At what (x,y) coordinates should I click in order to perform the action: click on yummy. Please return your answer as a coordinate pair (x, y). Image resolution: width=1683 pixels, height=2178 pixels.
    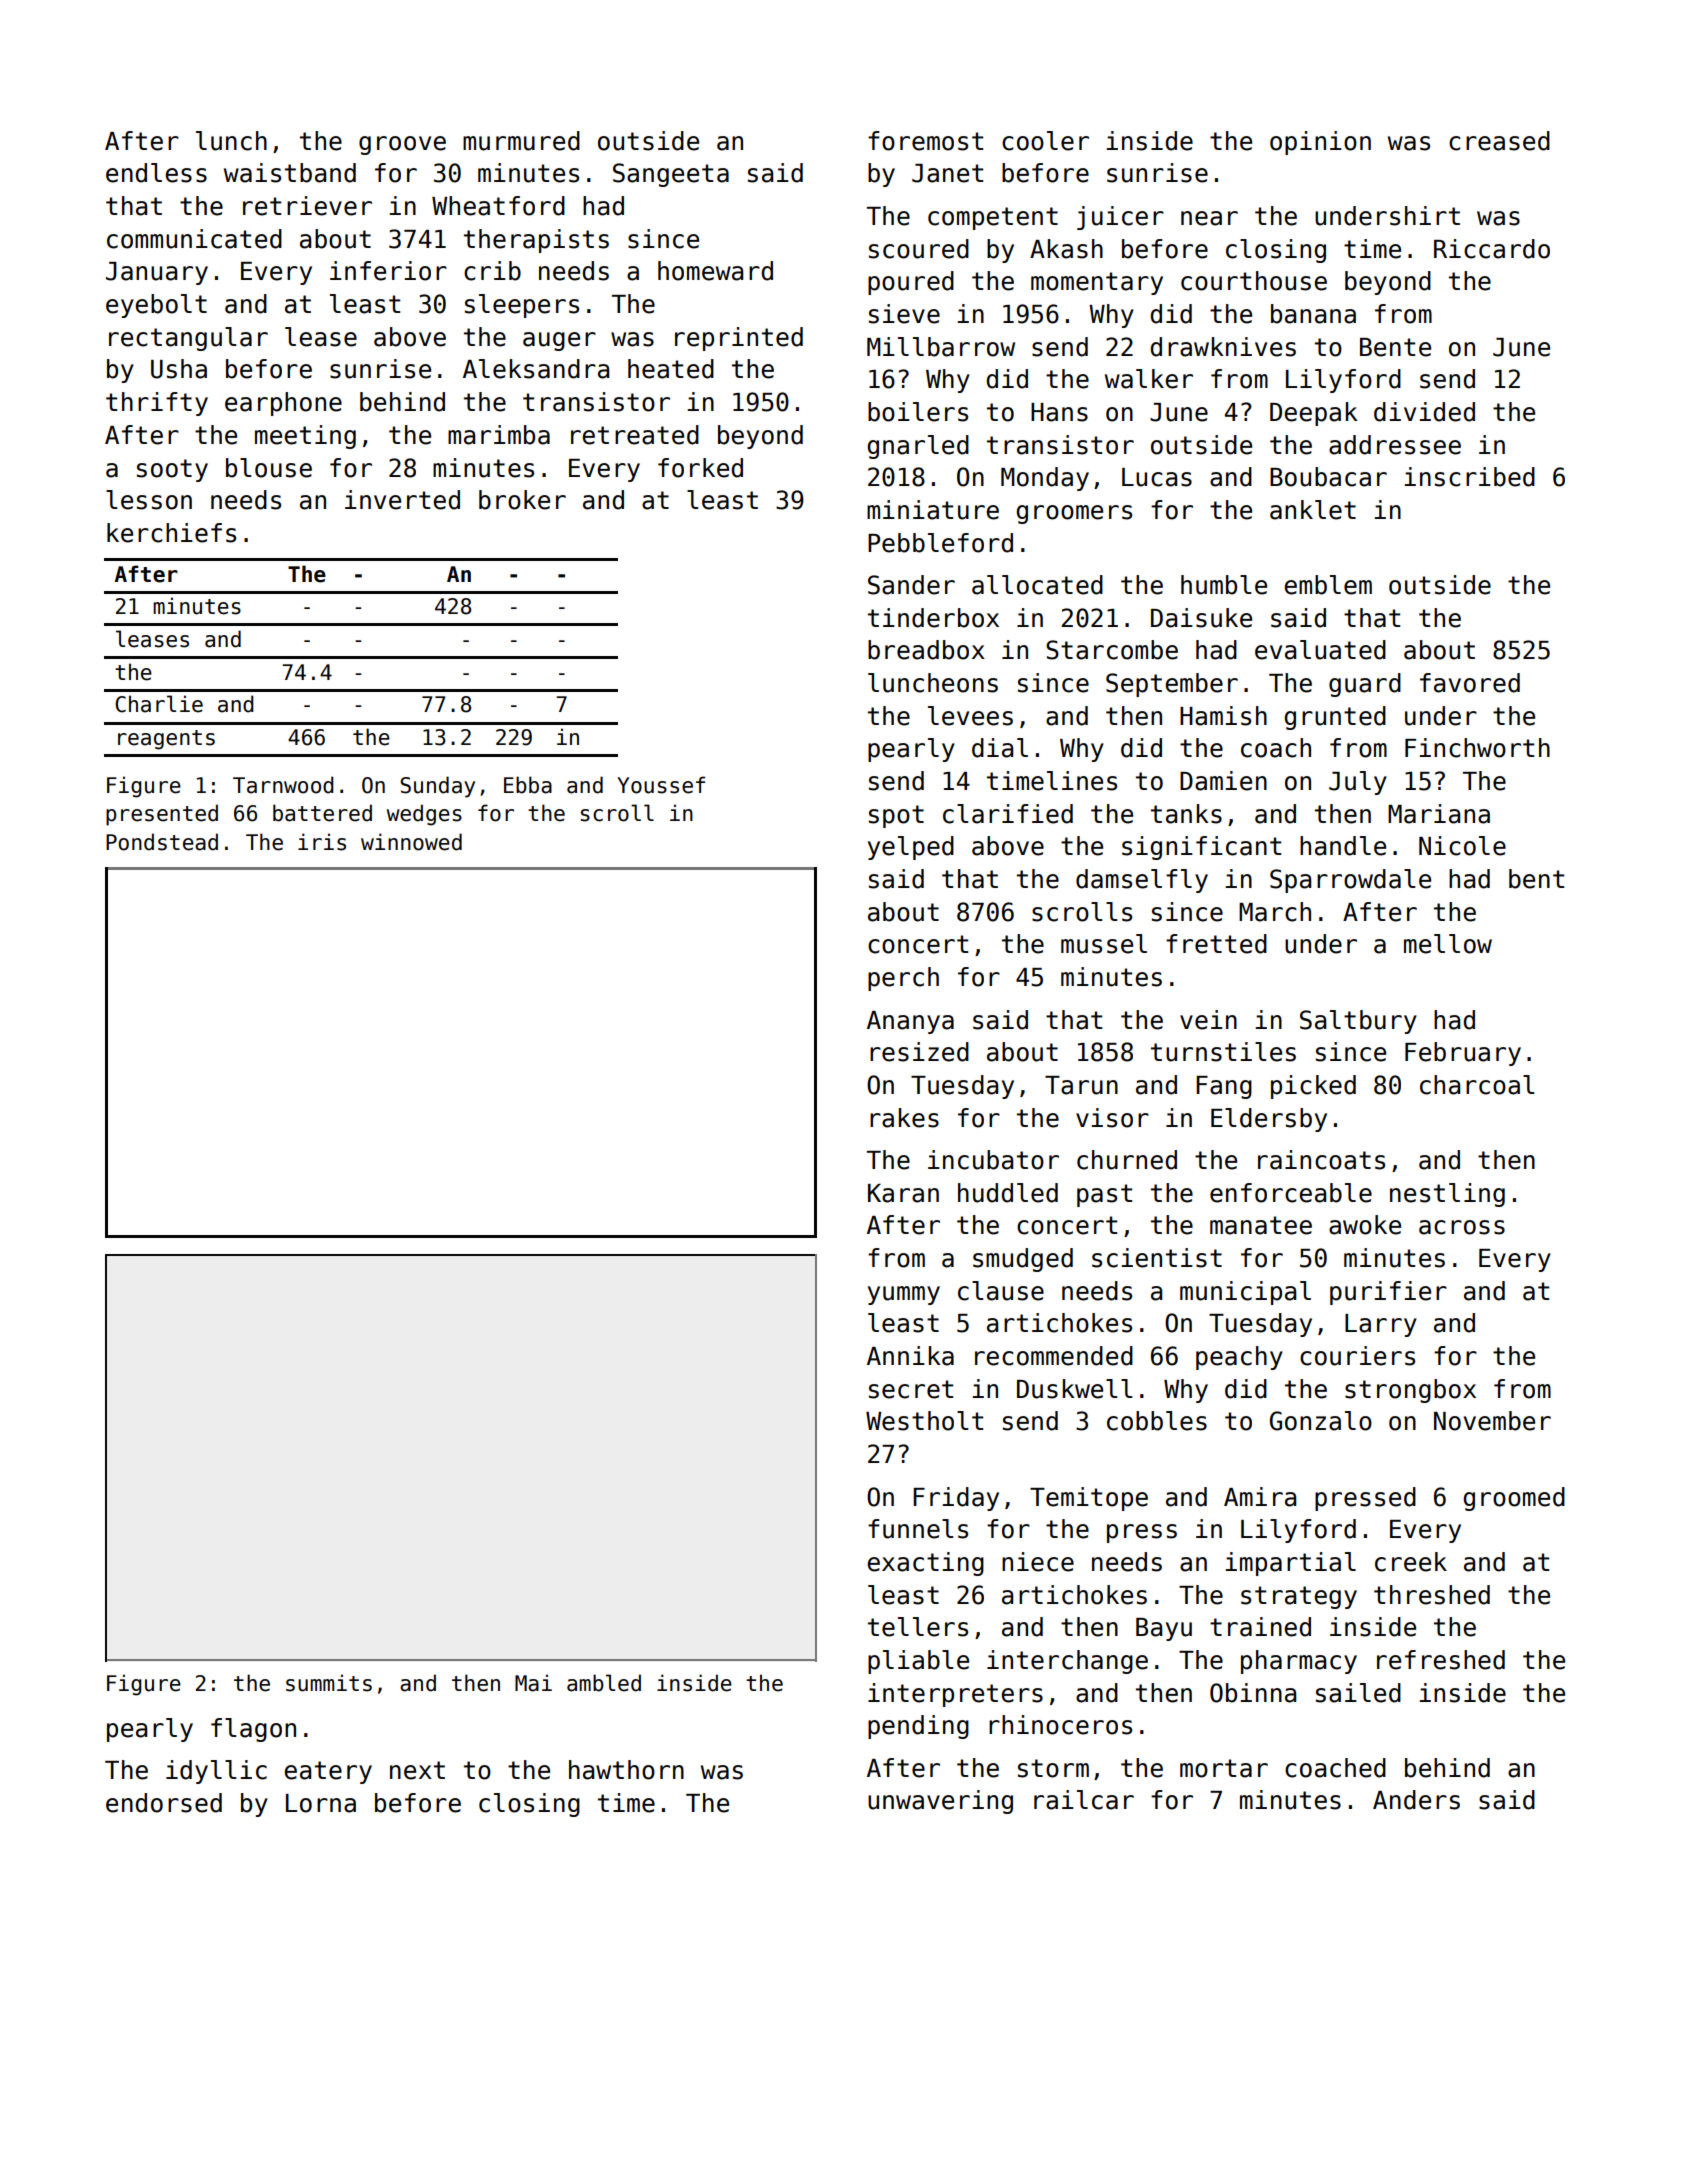
    Looking at the image, I should click on (904, 1295).
